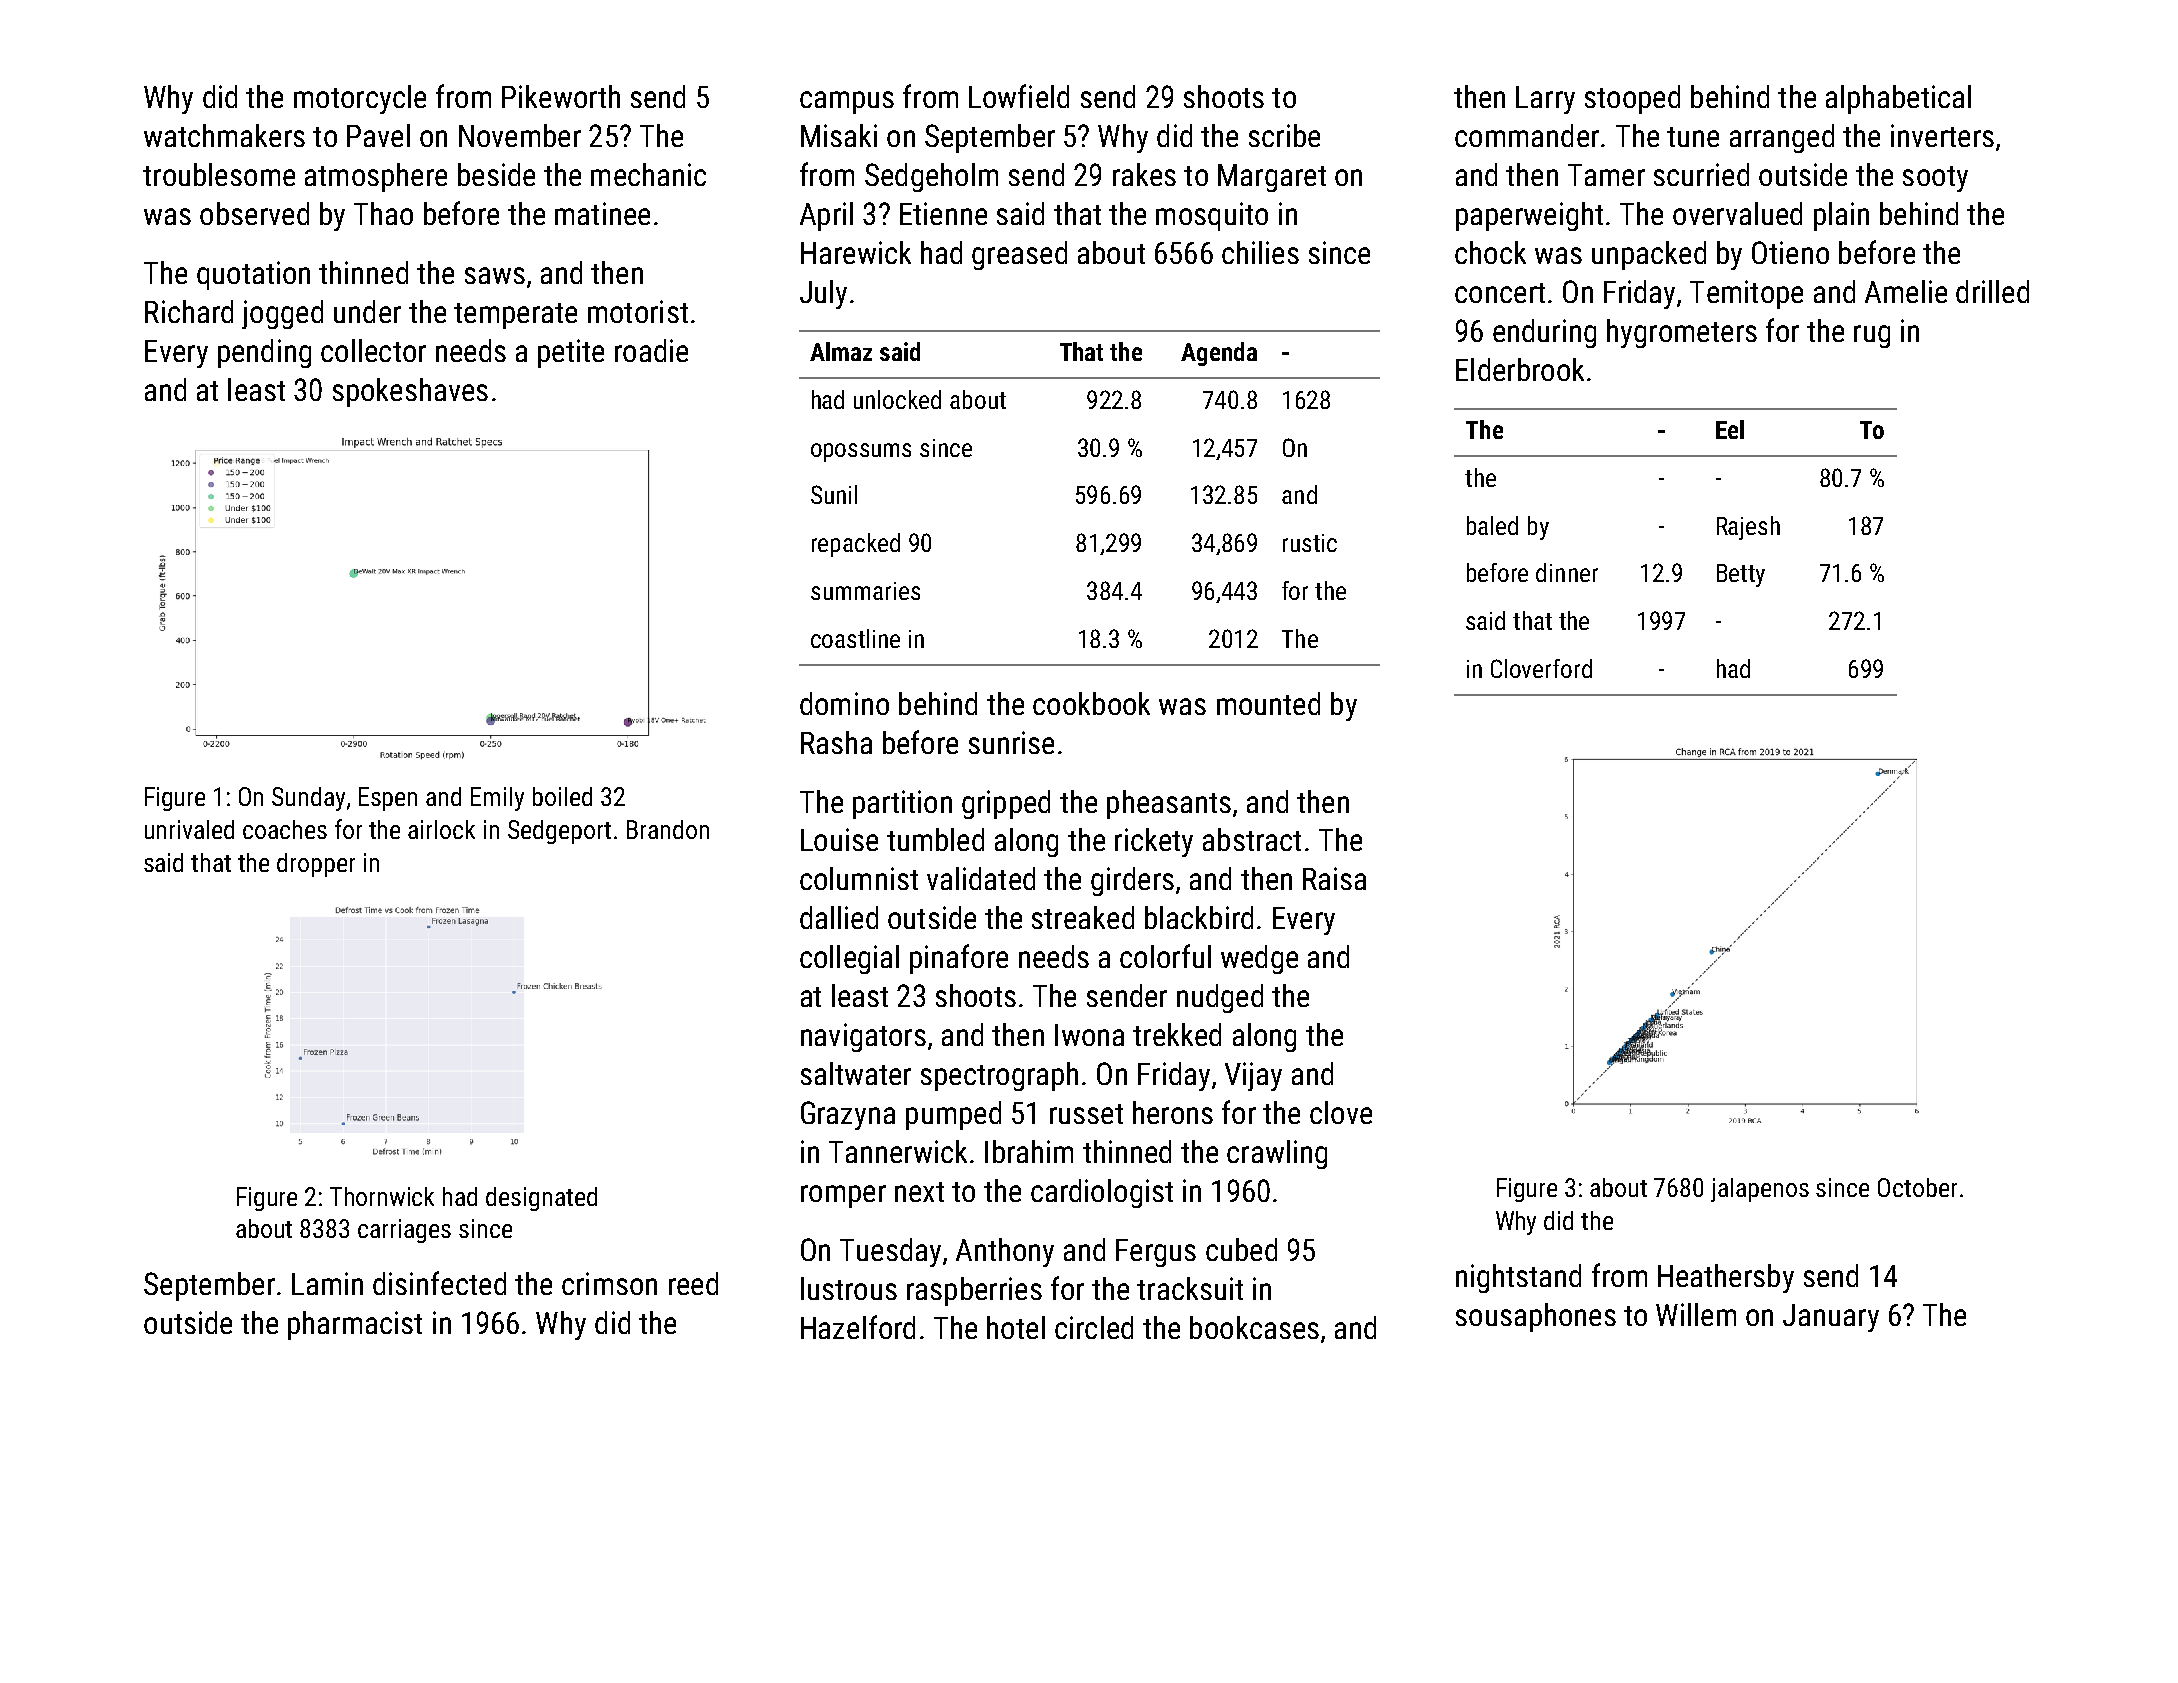 This image has width=2178, height=1683. What do you see at coordinates (1144, 174) in the image?
I see `rakes` at bounding box center [1144, 174].
